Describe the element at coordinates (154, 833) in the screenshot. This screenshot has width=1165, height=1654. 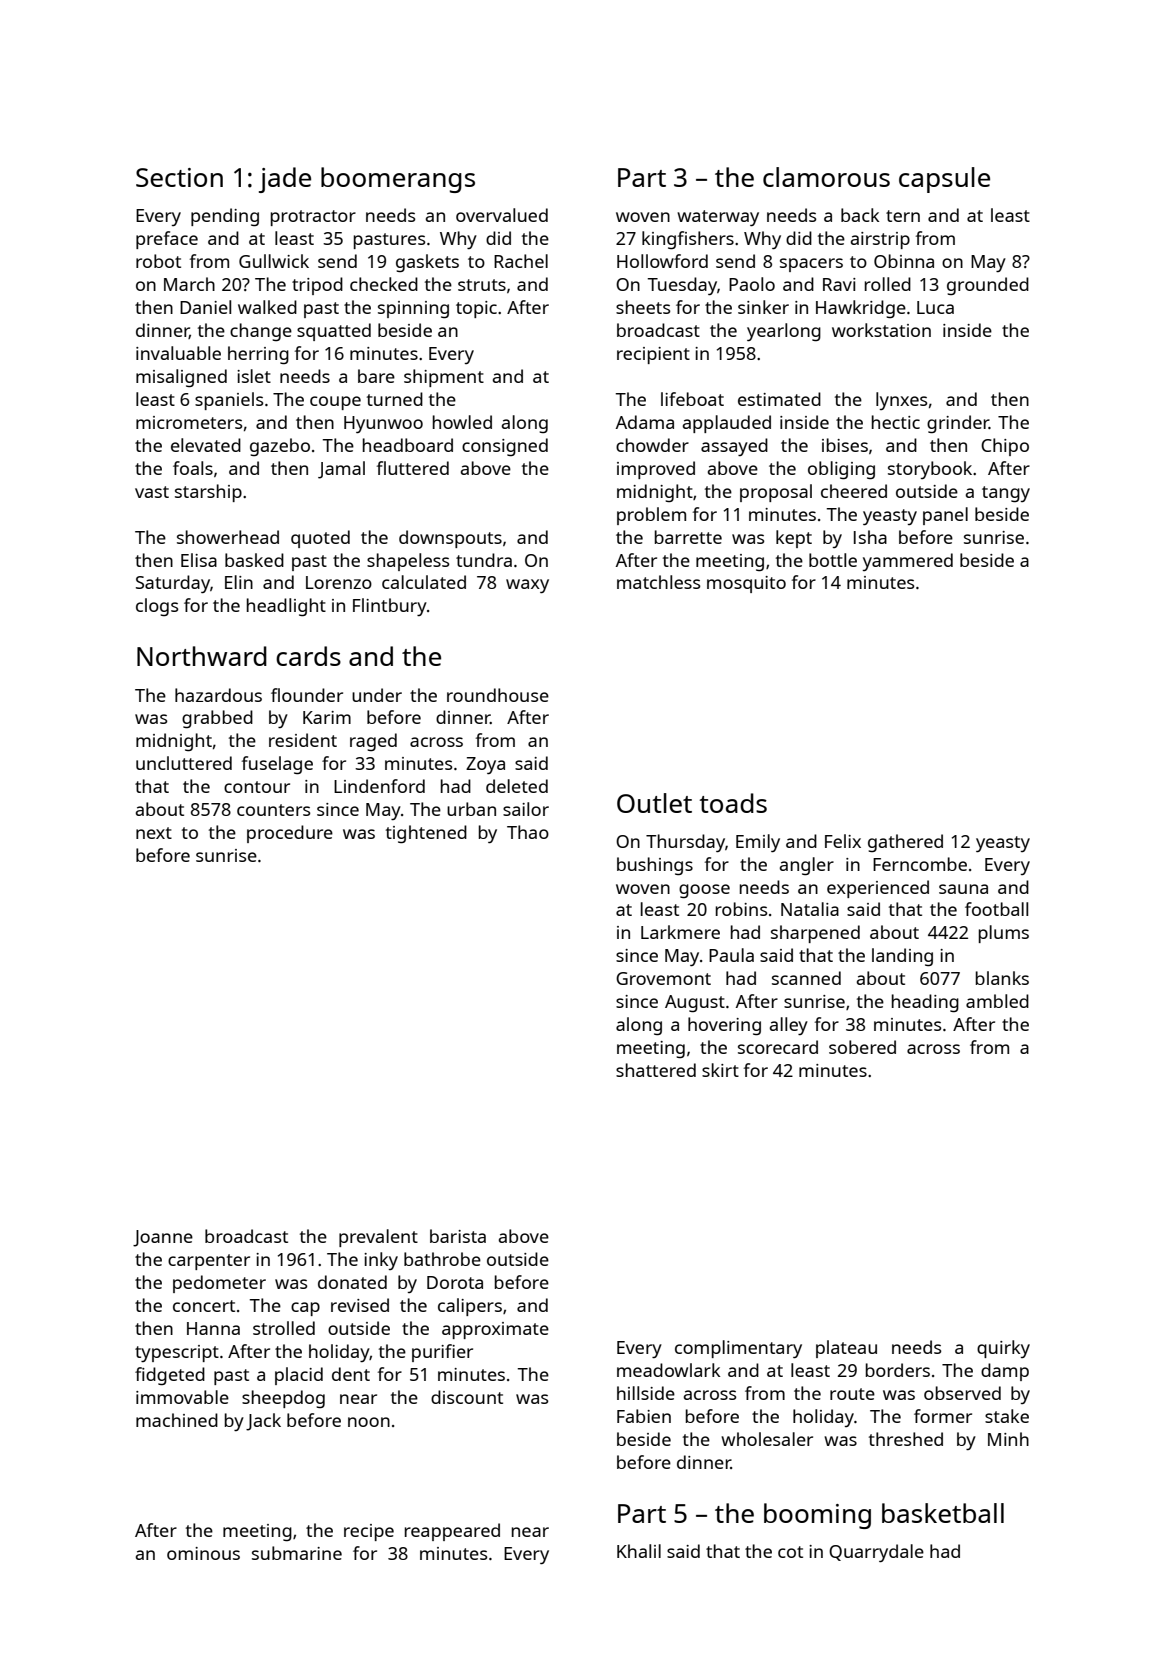
I see `next` at that location.
